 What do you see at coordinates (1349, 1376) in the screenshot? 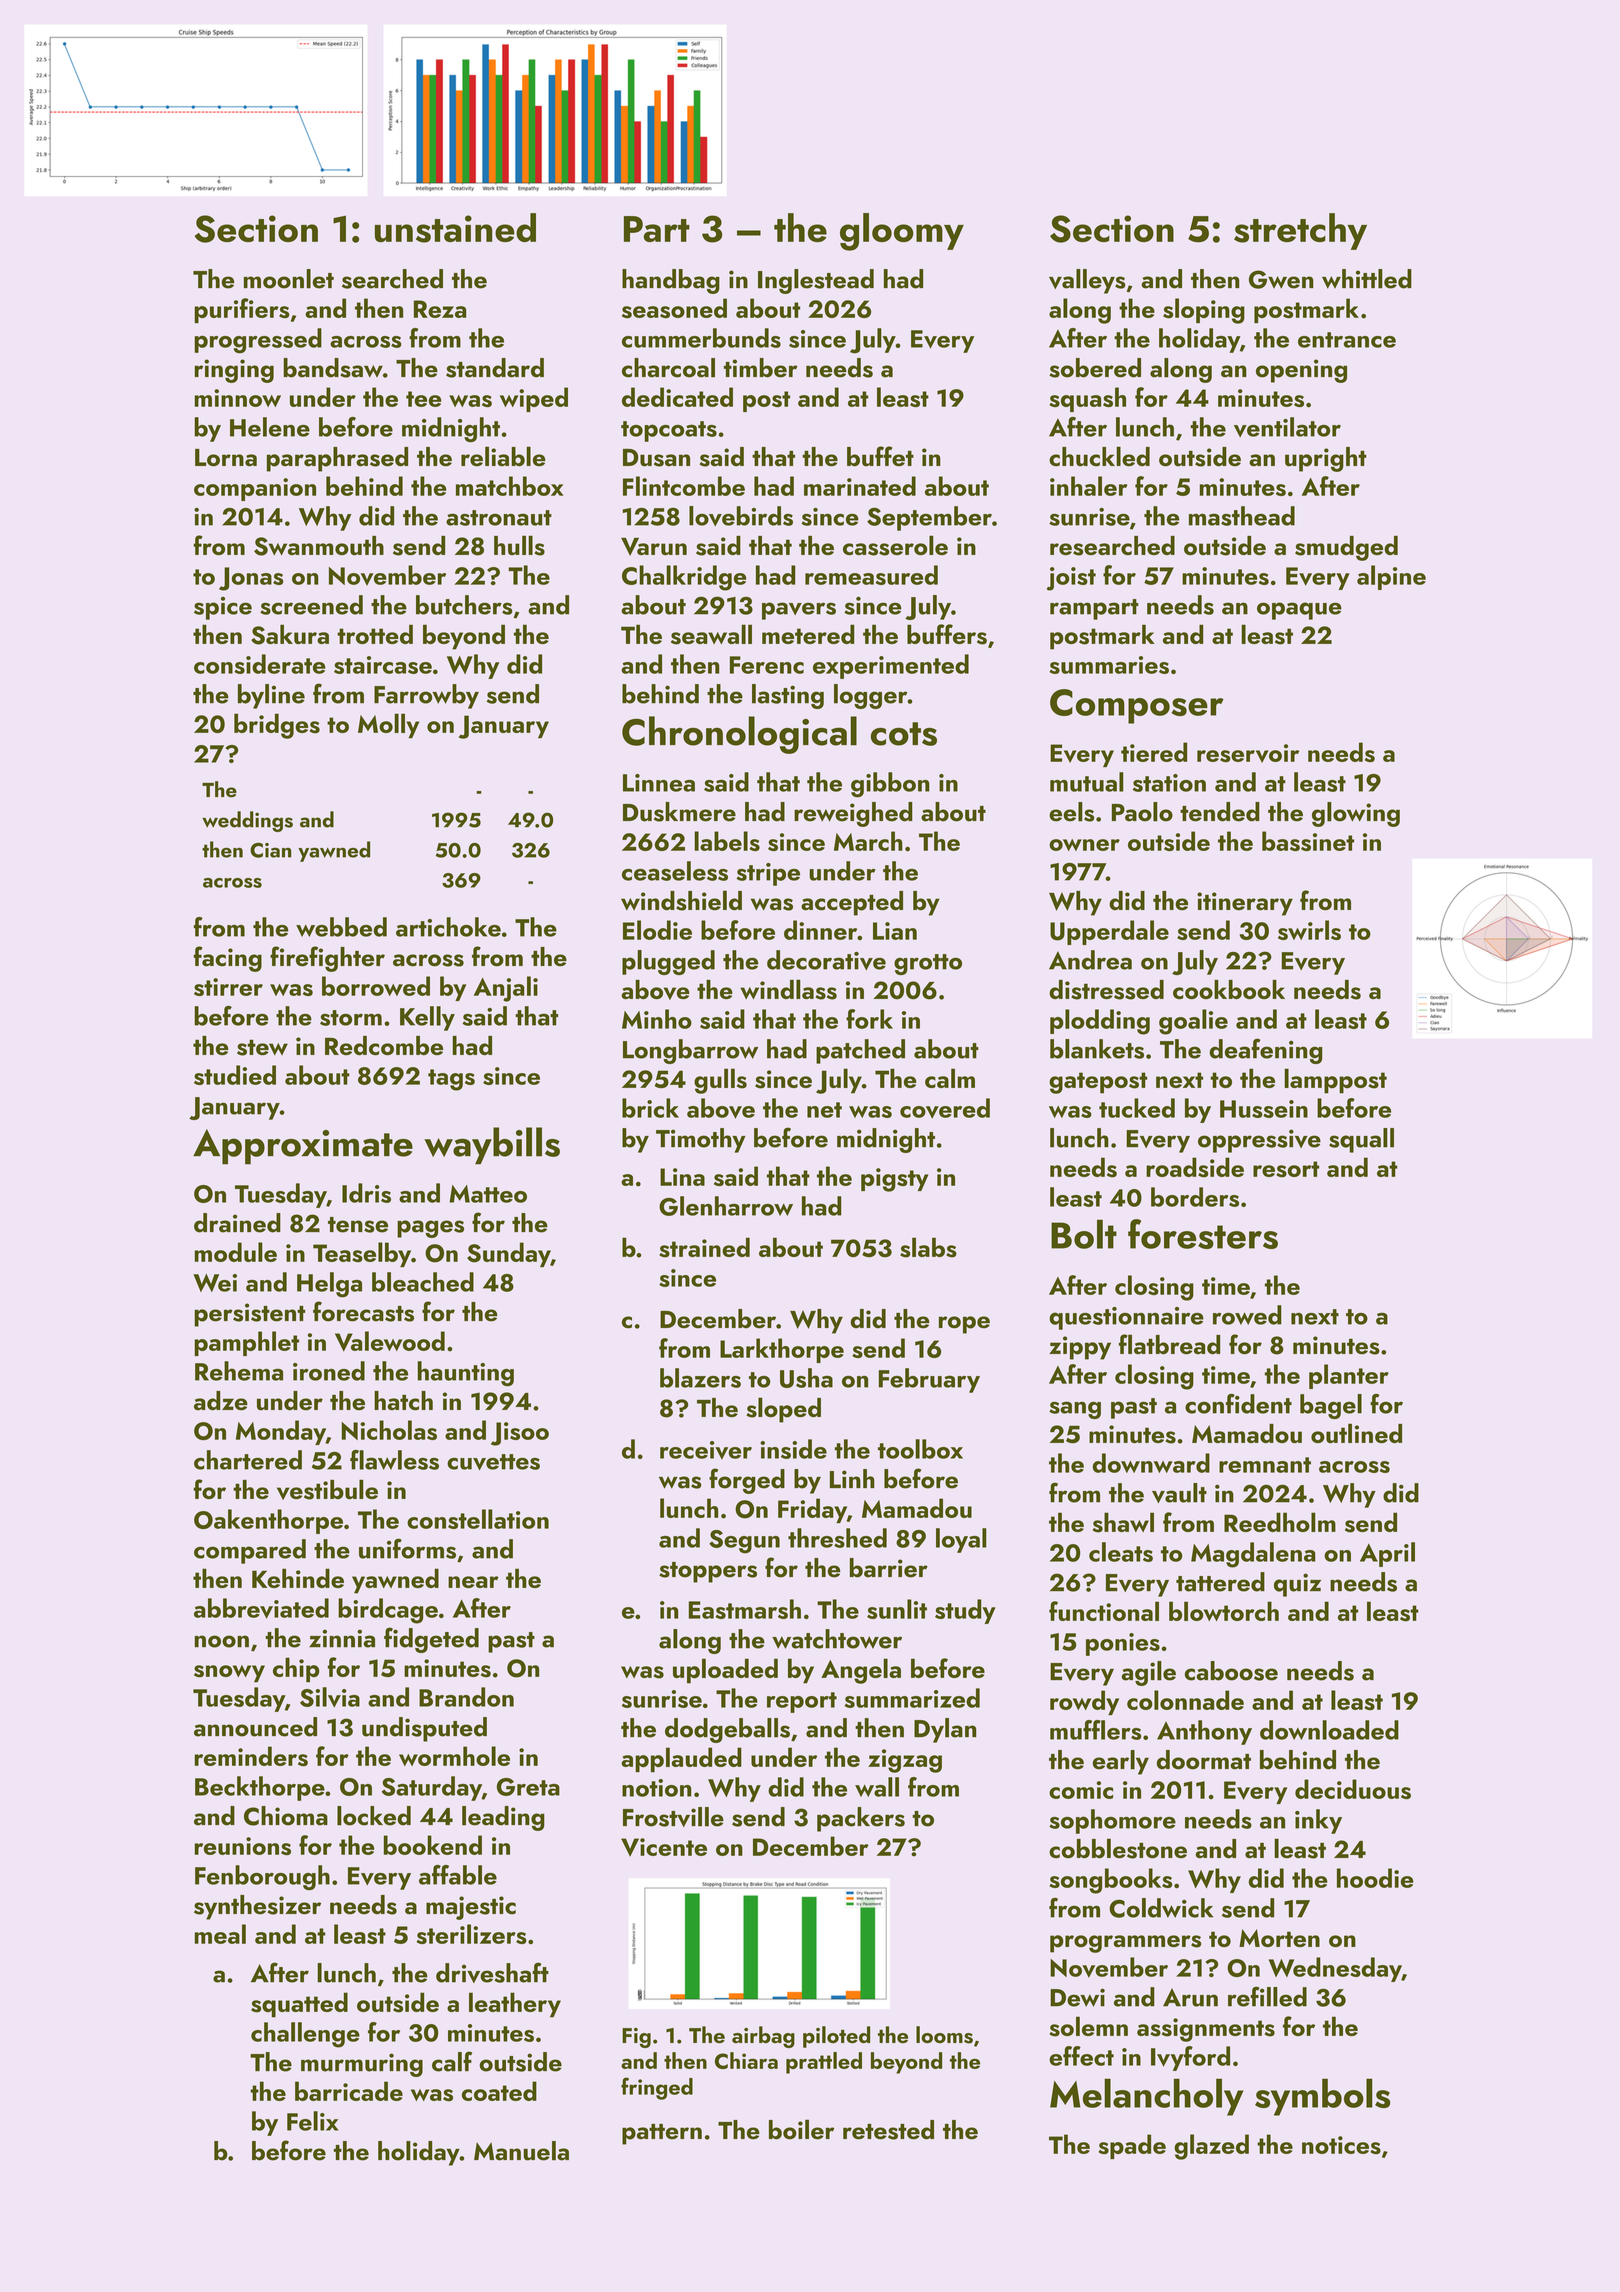
I see `planter` at bounding box center [1349, 1376].
